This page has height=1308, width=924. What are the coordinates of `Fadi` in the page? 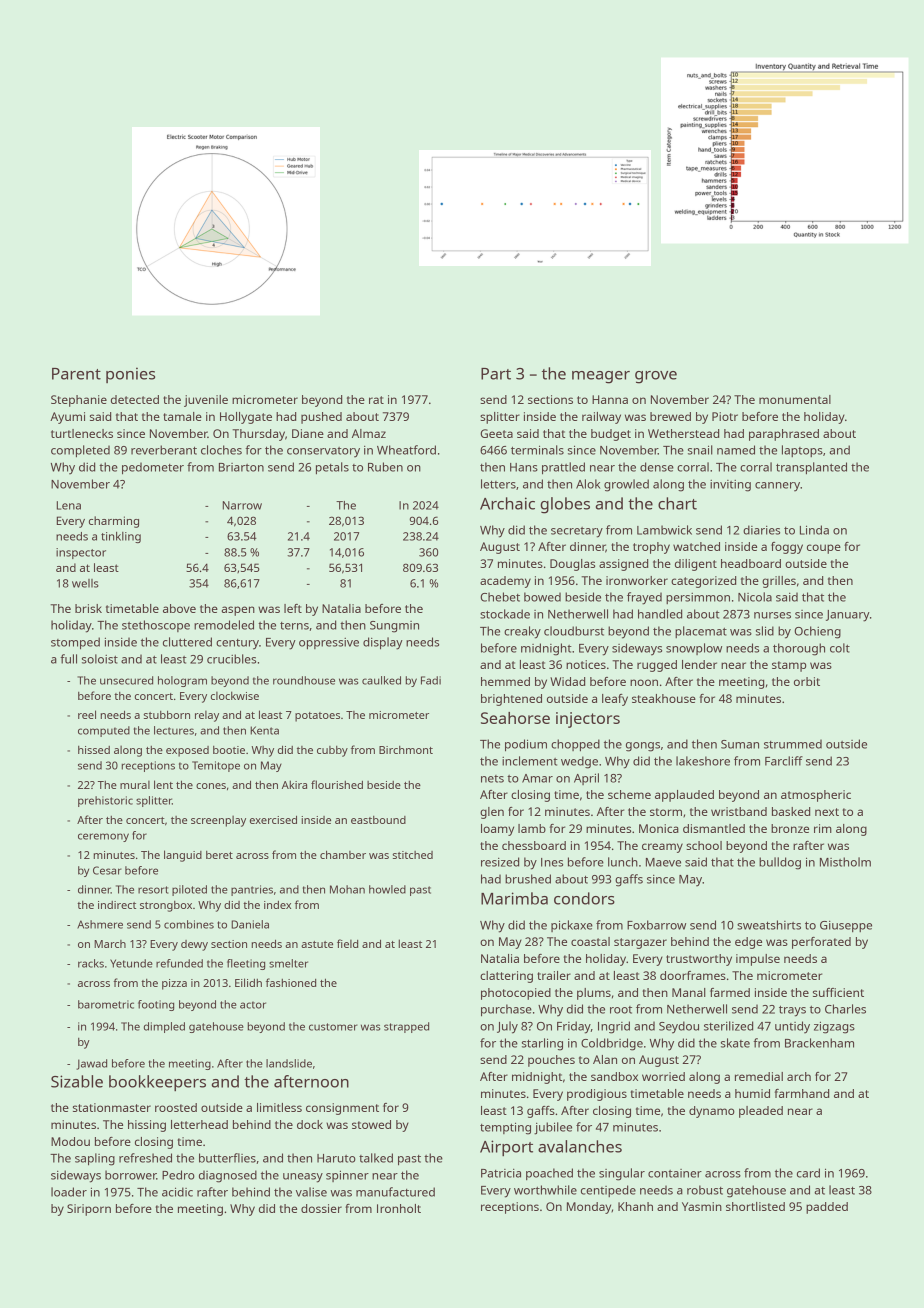 It's located at (431, 680).
